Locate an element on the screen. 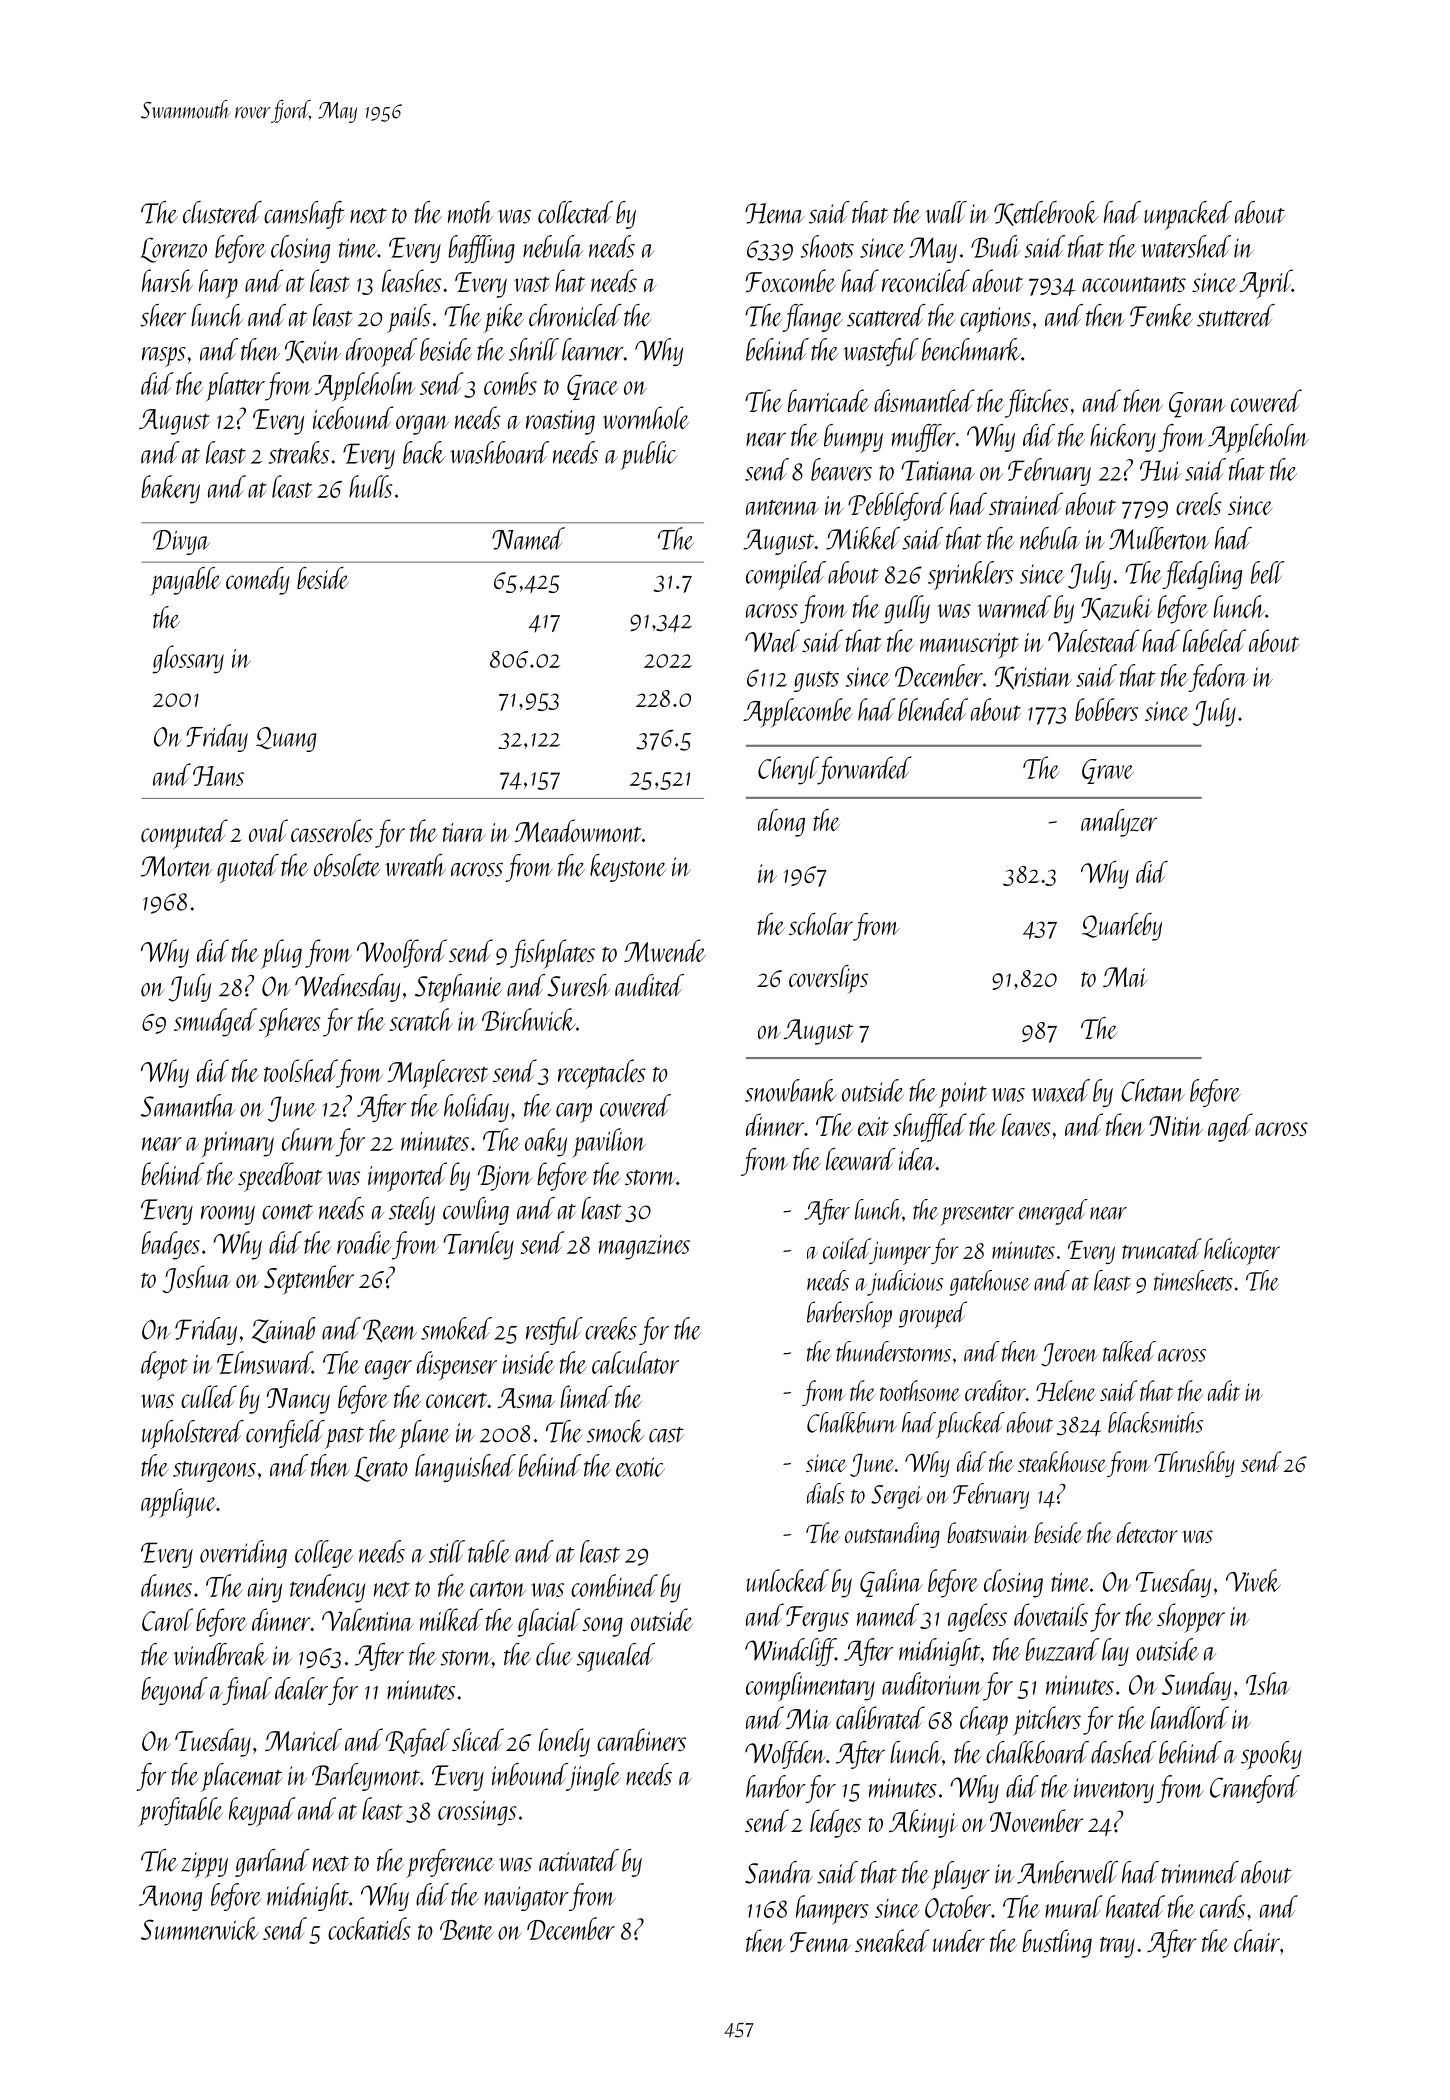 The width and height of the screenshot is (1450, 2100). placemat is located at coordinates (242, 1777).
